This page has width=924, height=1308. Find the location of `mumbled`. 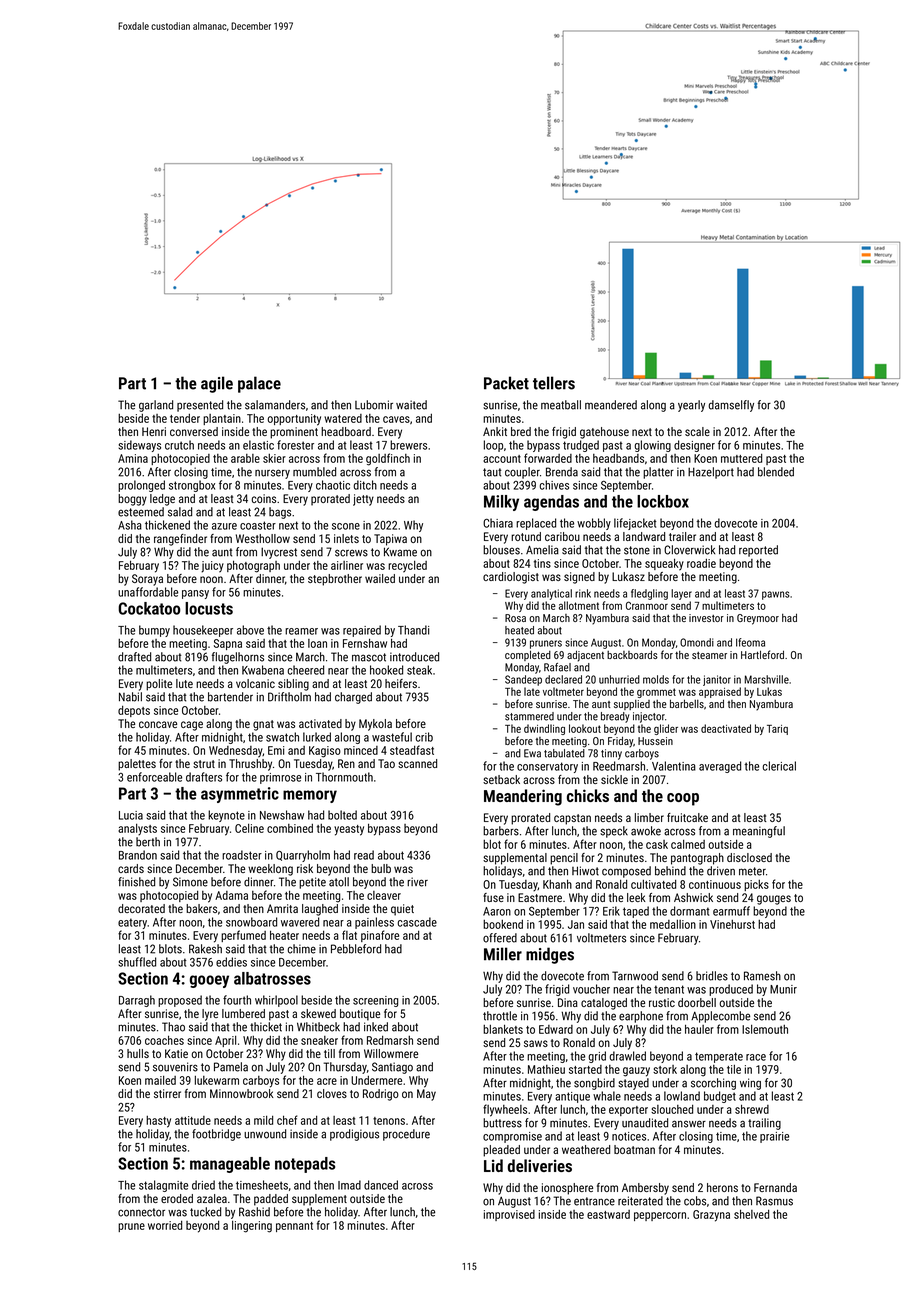

mumbled is located at coordinates (314, 472).
